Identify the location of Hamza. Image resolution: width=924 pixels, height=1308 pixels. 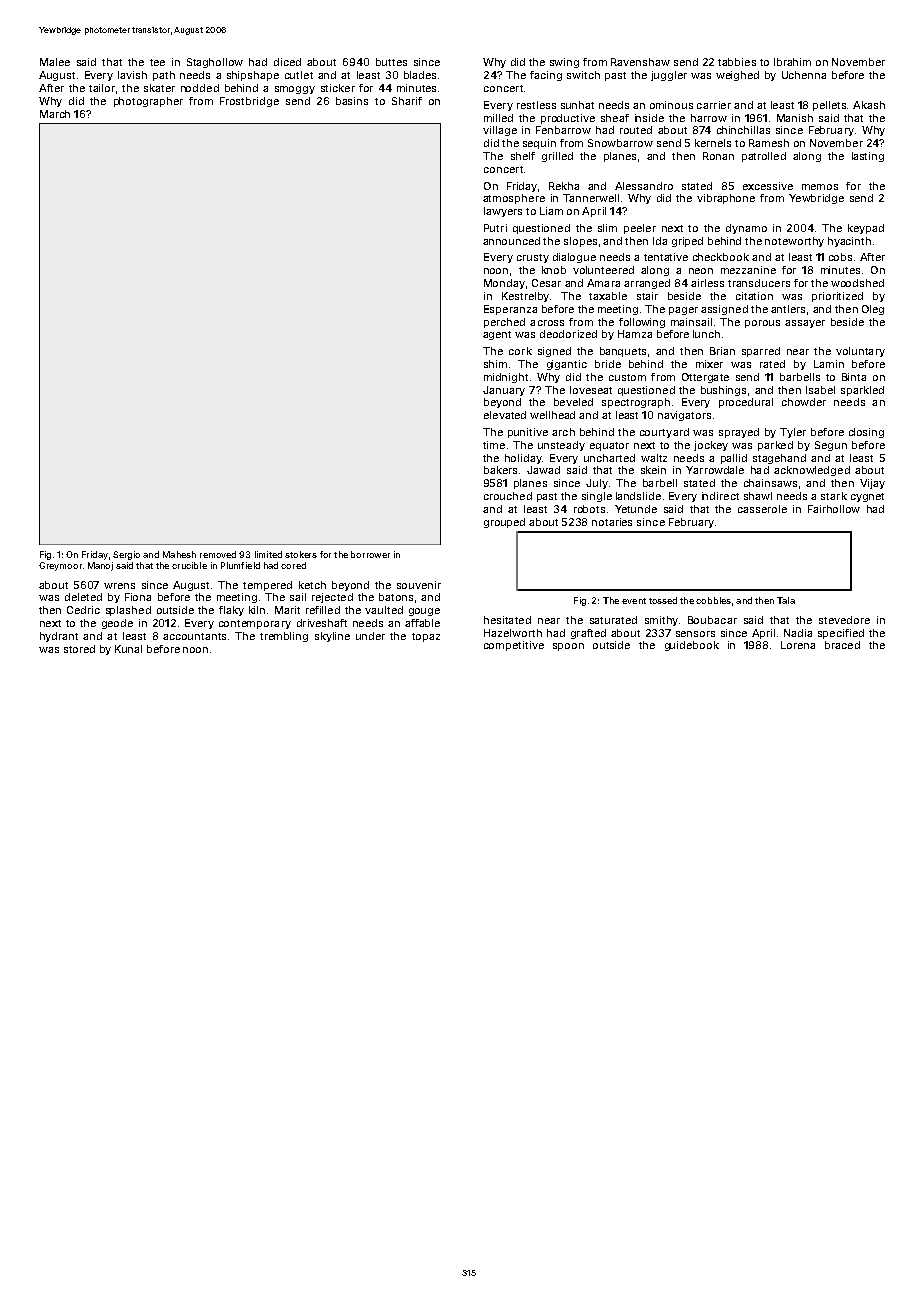
(635, 334).
